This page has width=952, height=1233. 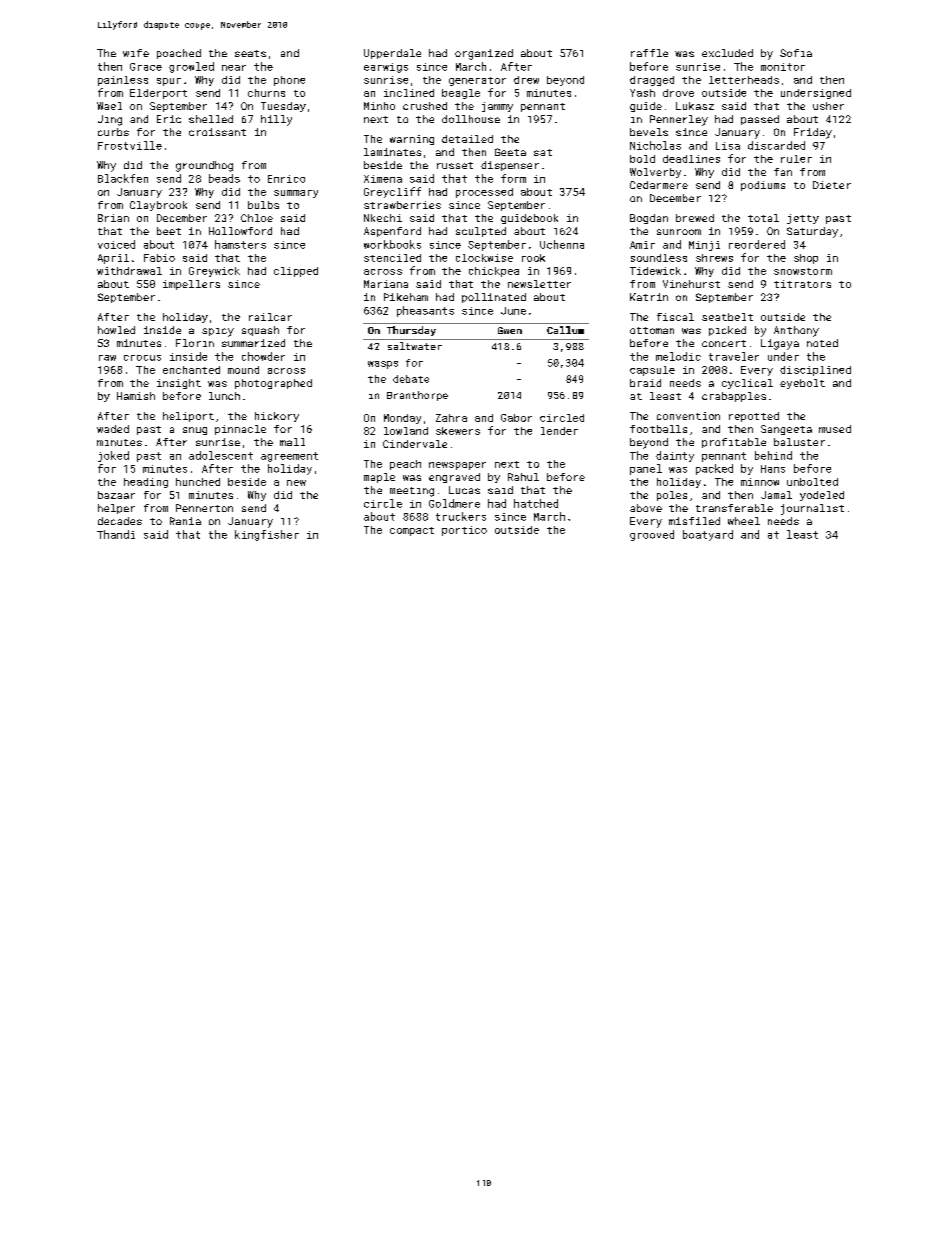 What do you see at coordinates (481, 232) in the page?
I see `sculpted` at bounding box center [481, 232].
